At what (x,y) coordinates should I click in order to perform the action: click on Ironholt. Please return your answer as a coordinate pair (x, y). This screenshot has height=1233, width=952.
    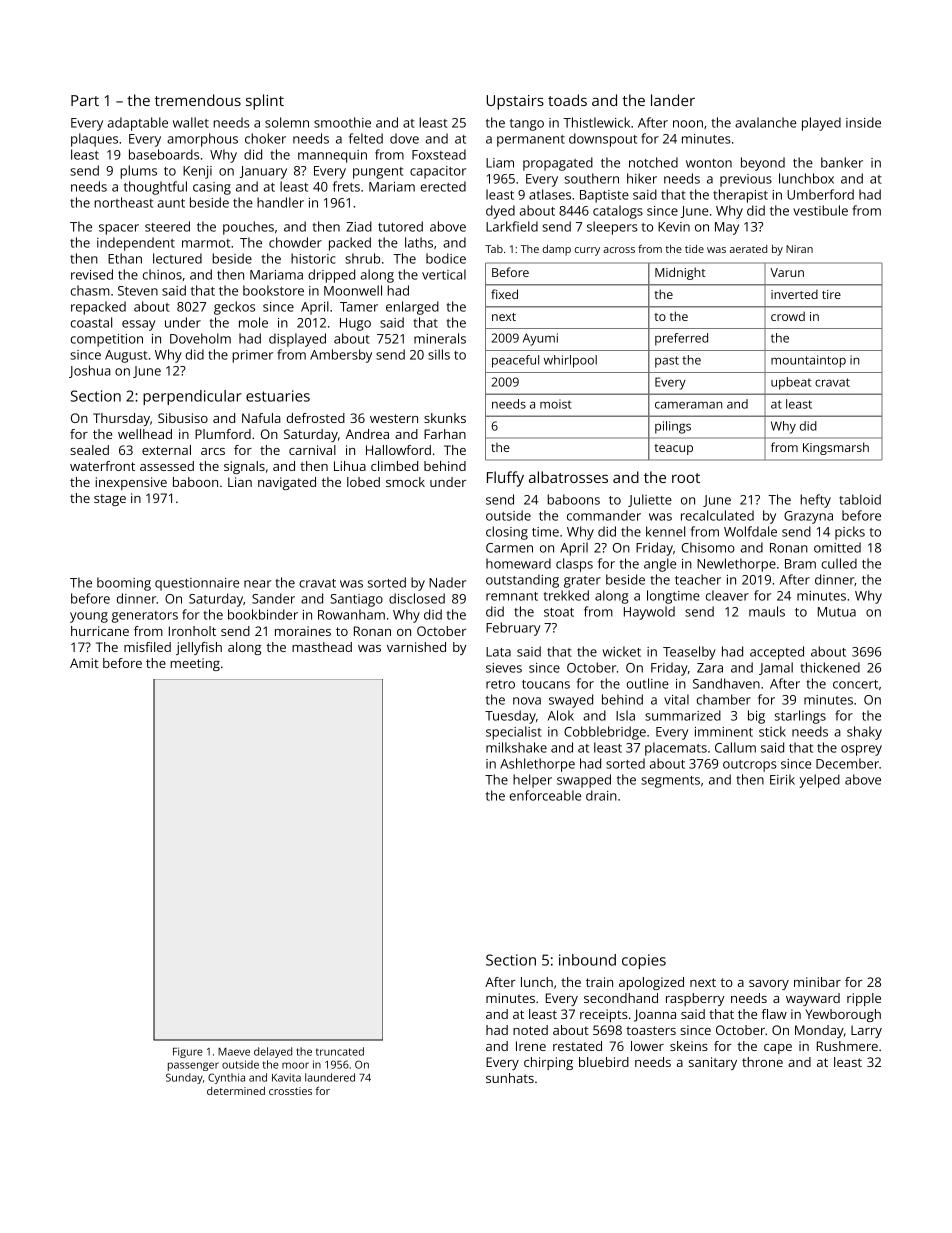
    Looking at the image, I should click on (192, 631).
